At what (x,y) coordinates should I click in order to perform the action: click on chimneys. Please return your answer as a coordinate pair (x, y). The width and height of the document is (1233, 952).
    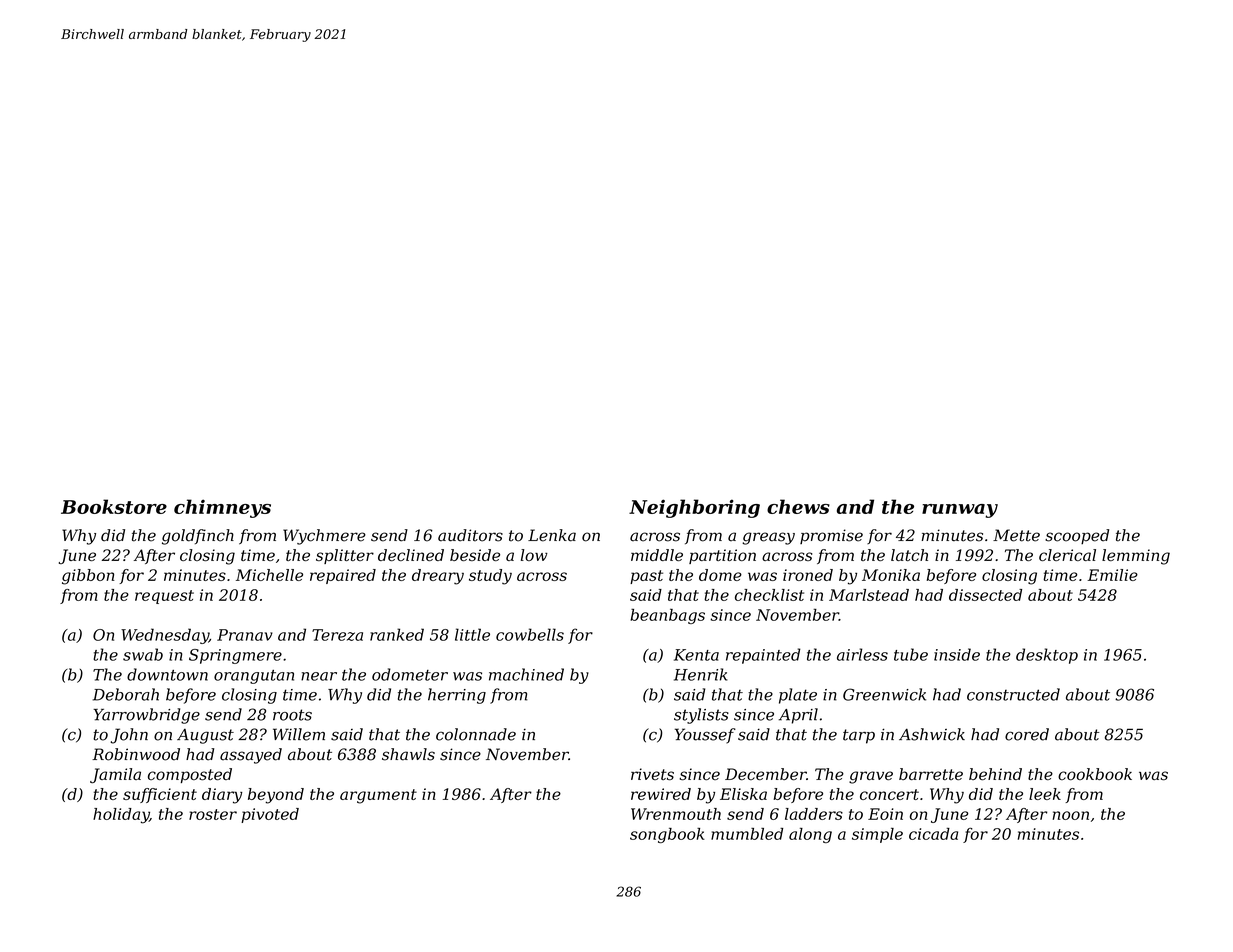
    Looking at the image, I should click on (222, 508).
